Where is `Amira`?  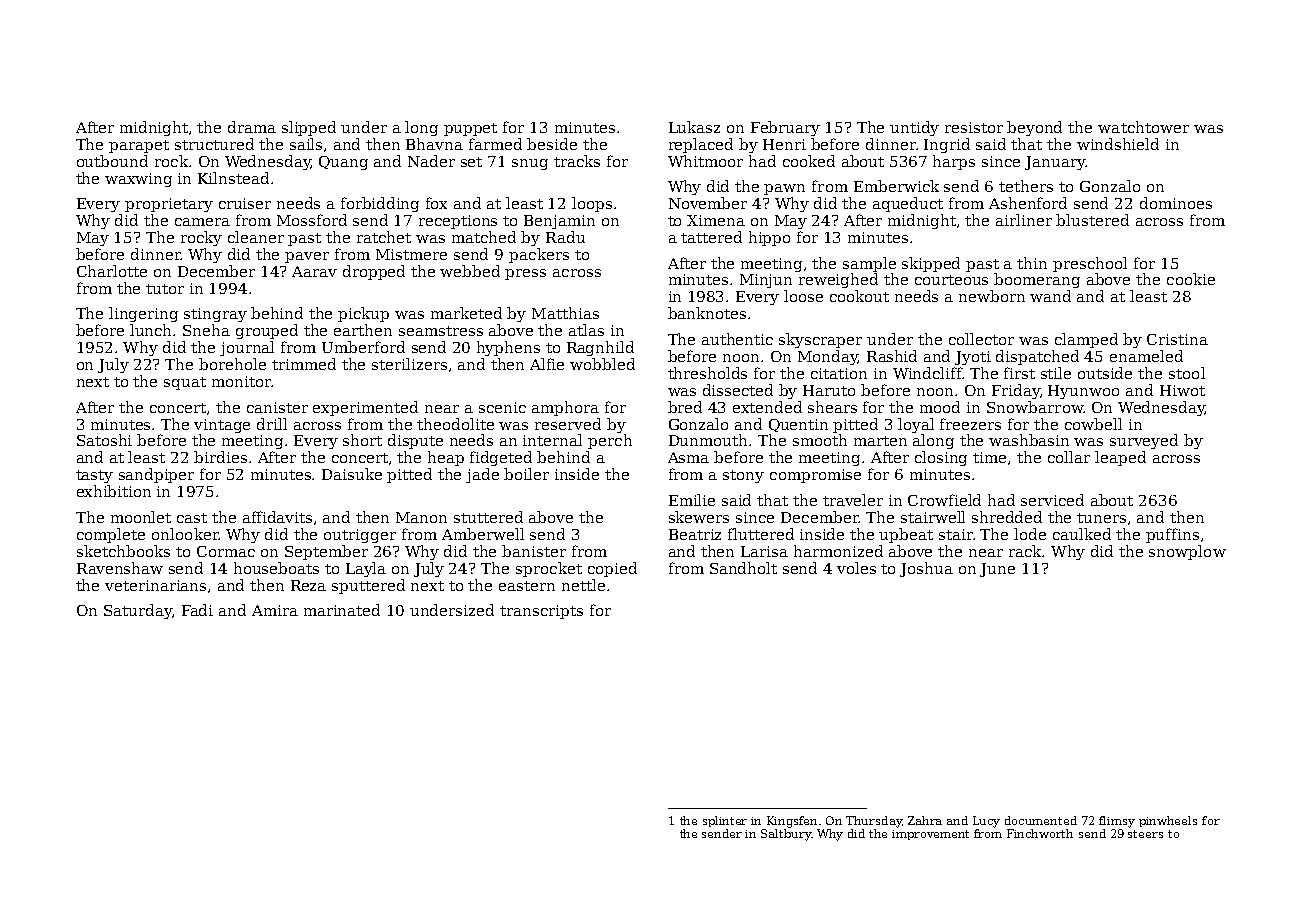
Amira is located at coordinates (275, 610).
